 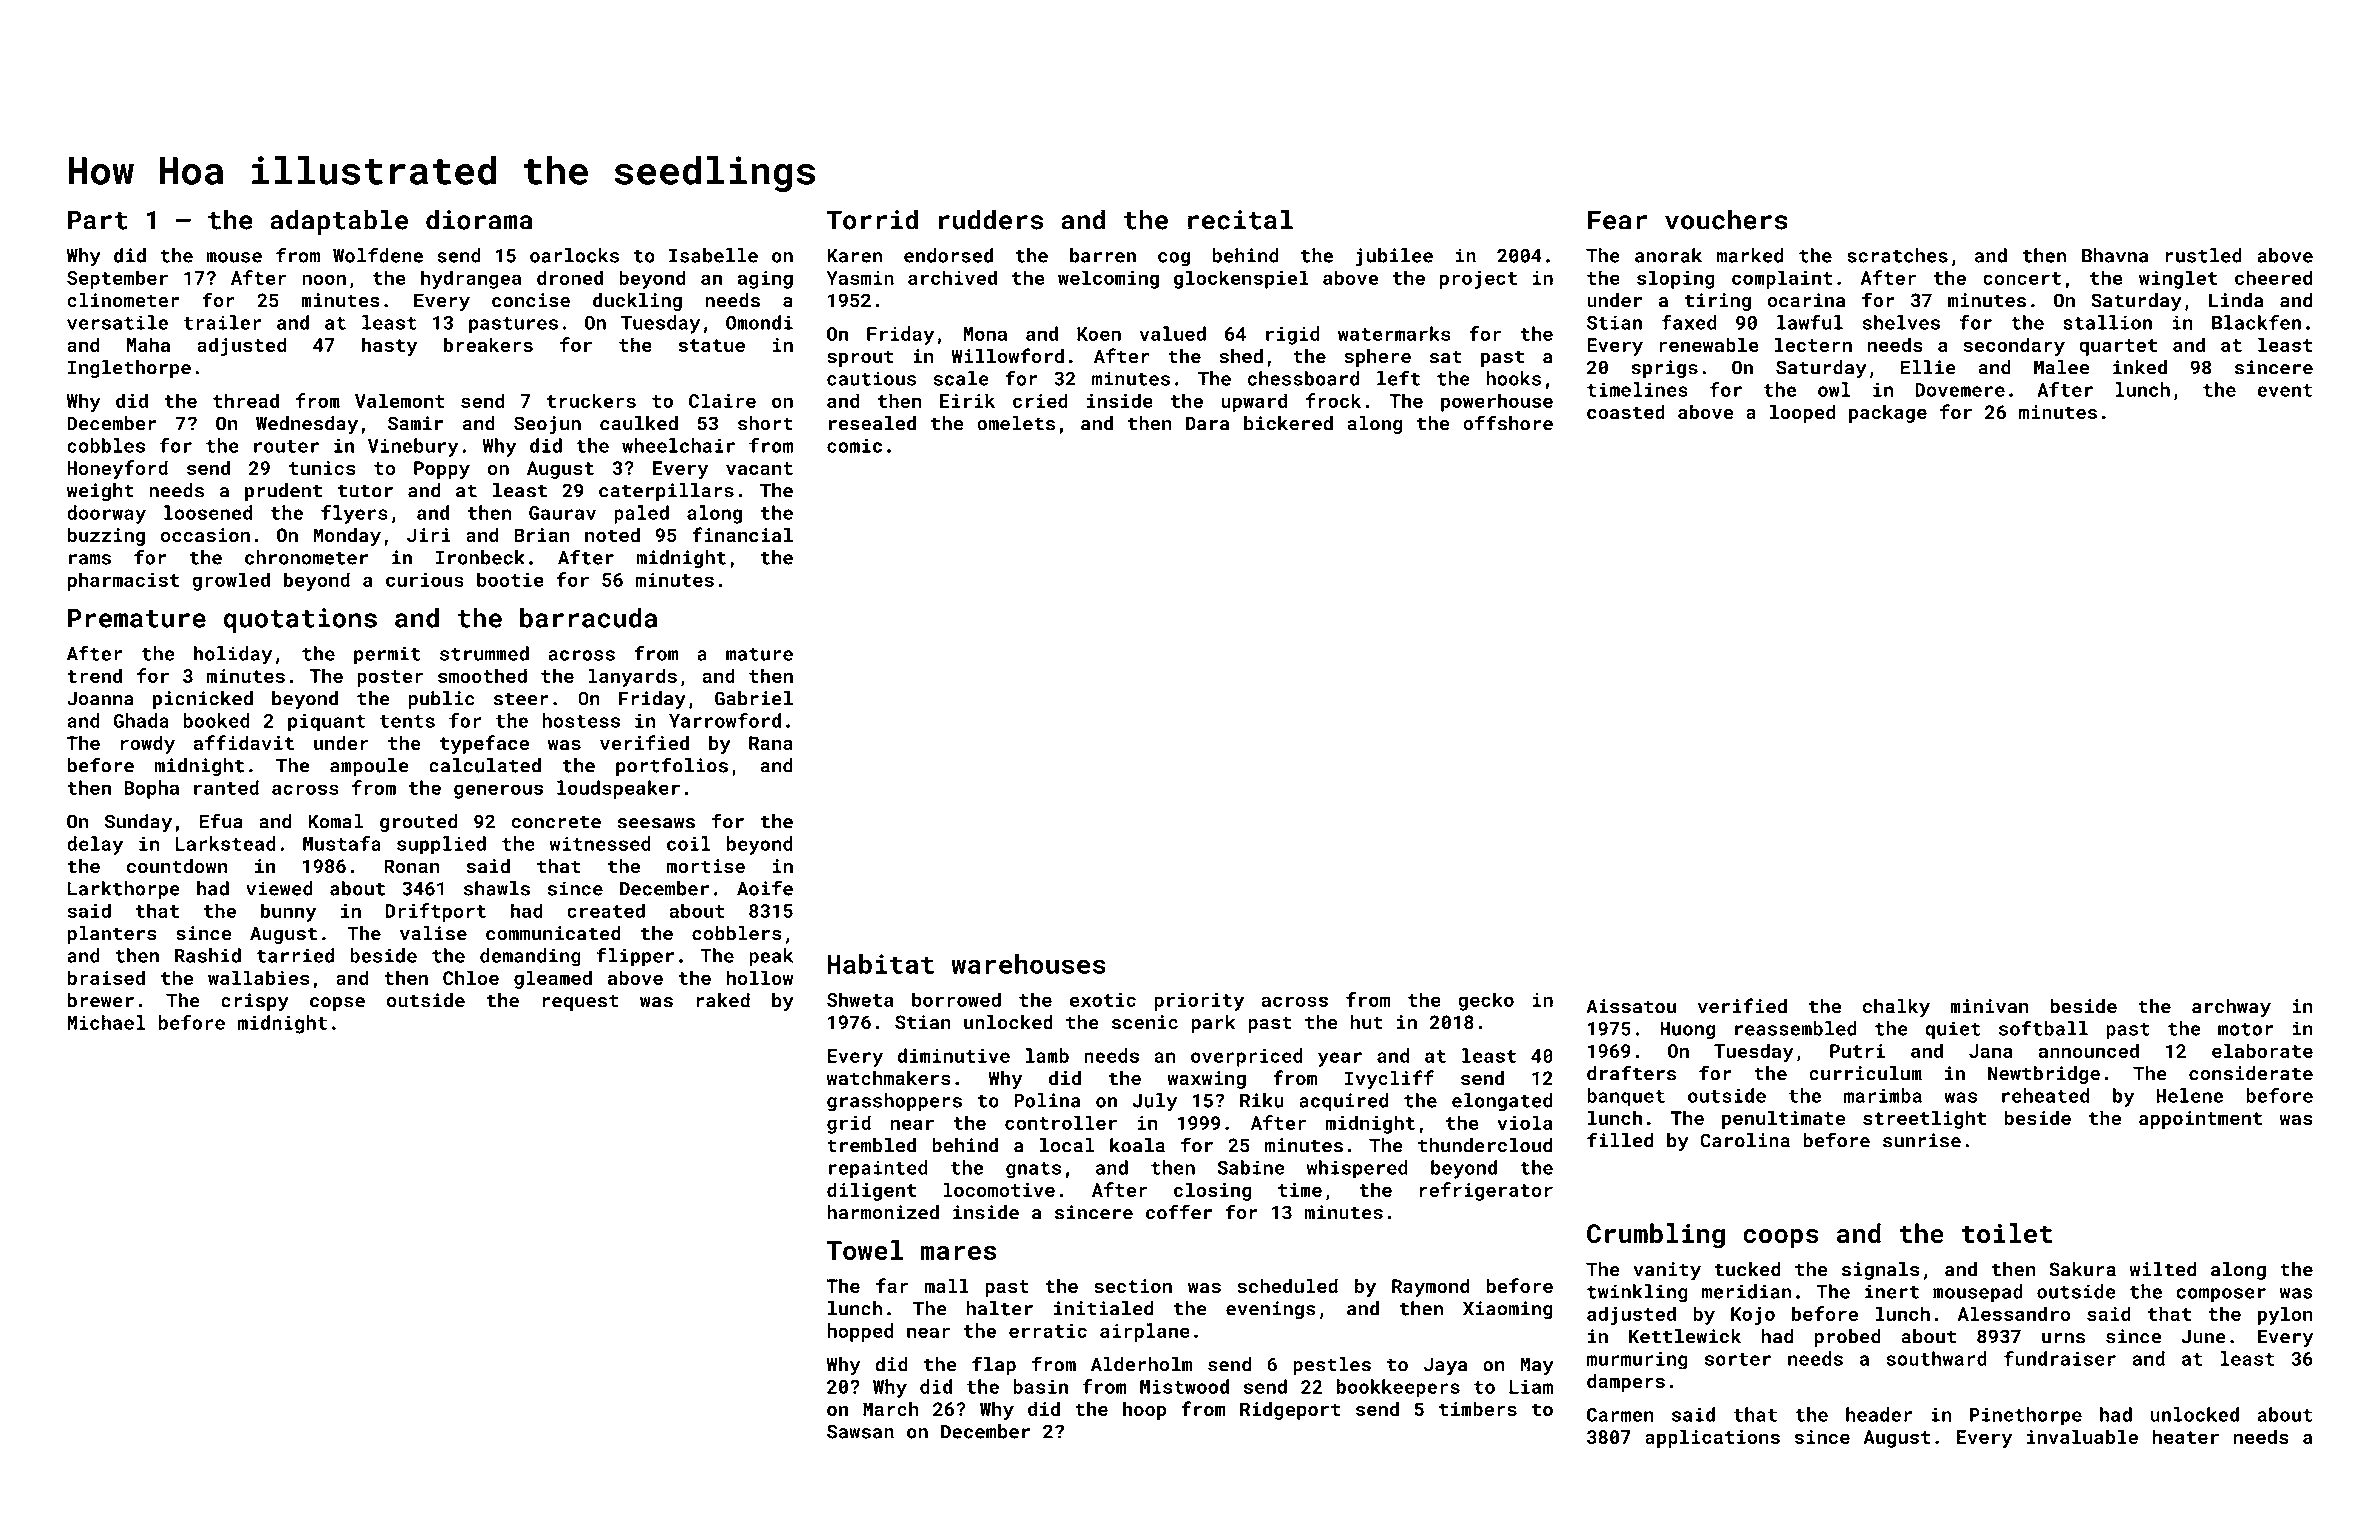 What do you see at coordinates (1888, 413) in the document?
I see `package` at bounding box center [1888, 413].
